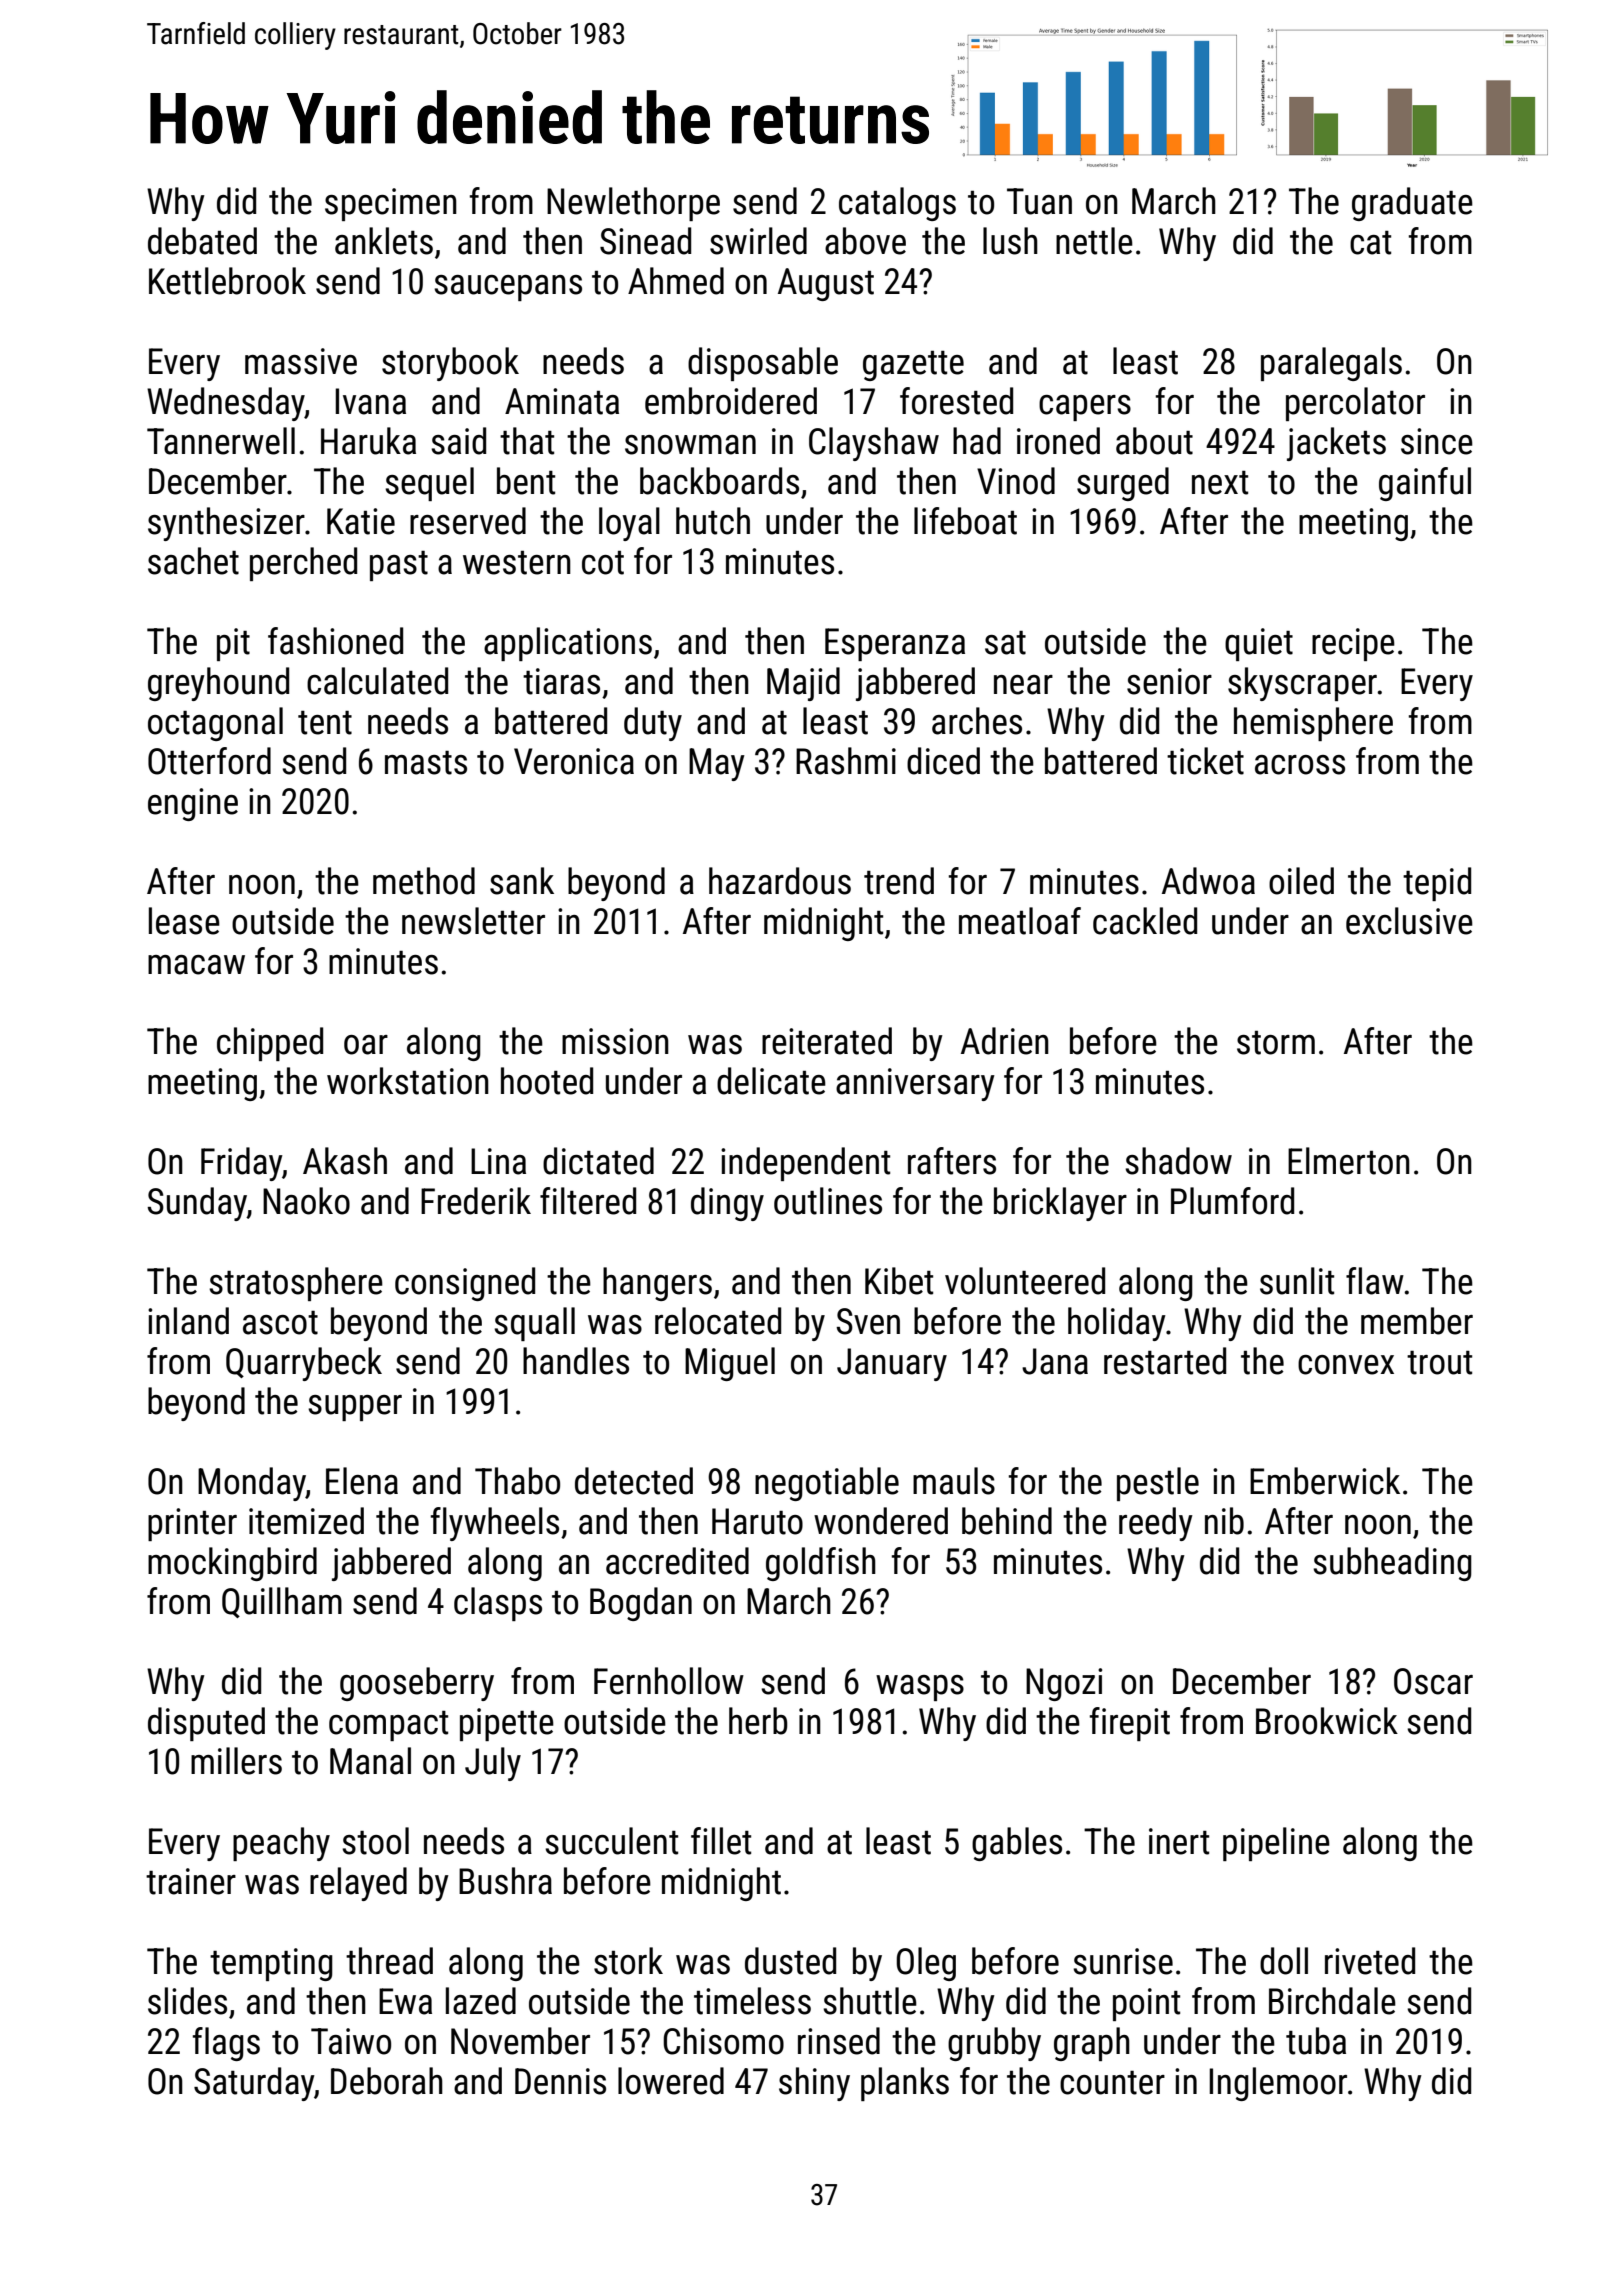  What do you see at coordinates (1055, 1361) in the document?
I see `Jana` at bounding box center [1055, 1361].
